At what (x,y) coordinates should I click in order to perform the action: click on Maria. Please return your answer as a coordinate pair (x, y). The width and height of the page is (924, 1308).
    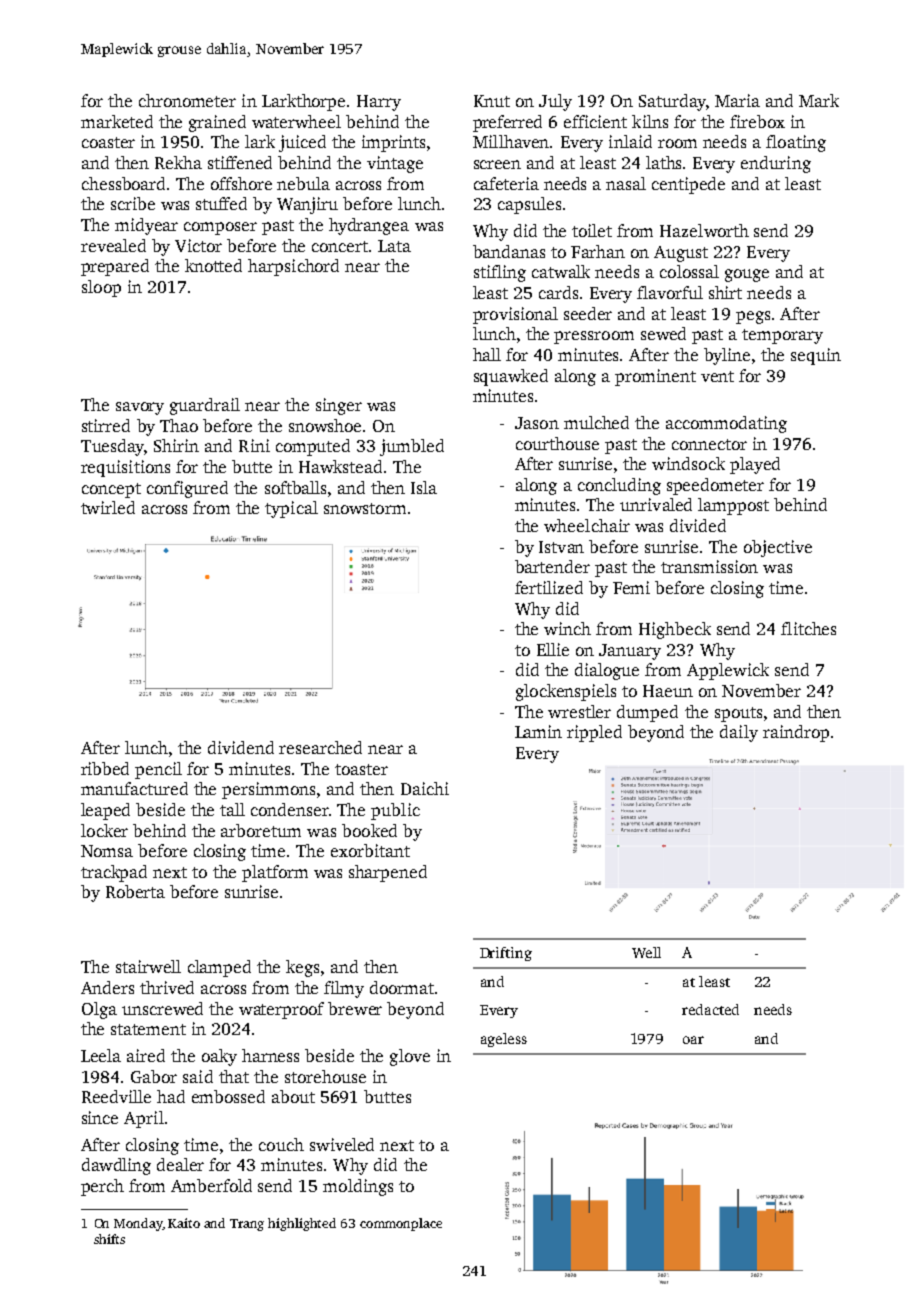
    Looking at the image, I should click on (737, 100).
